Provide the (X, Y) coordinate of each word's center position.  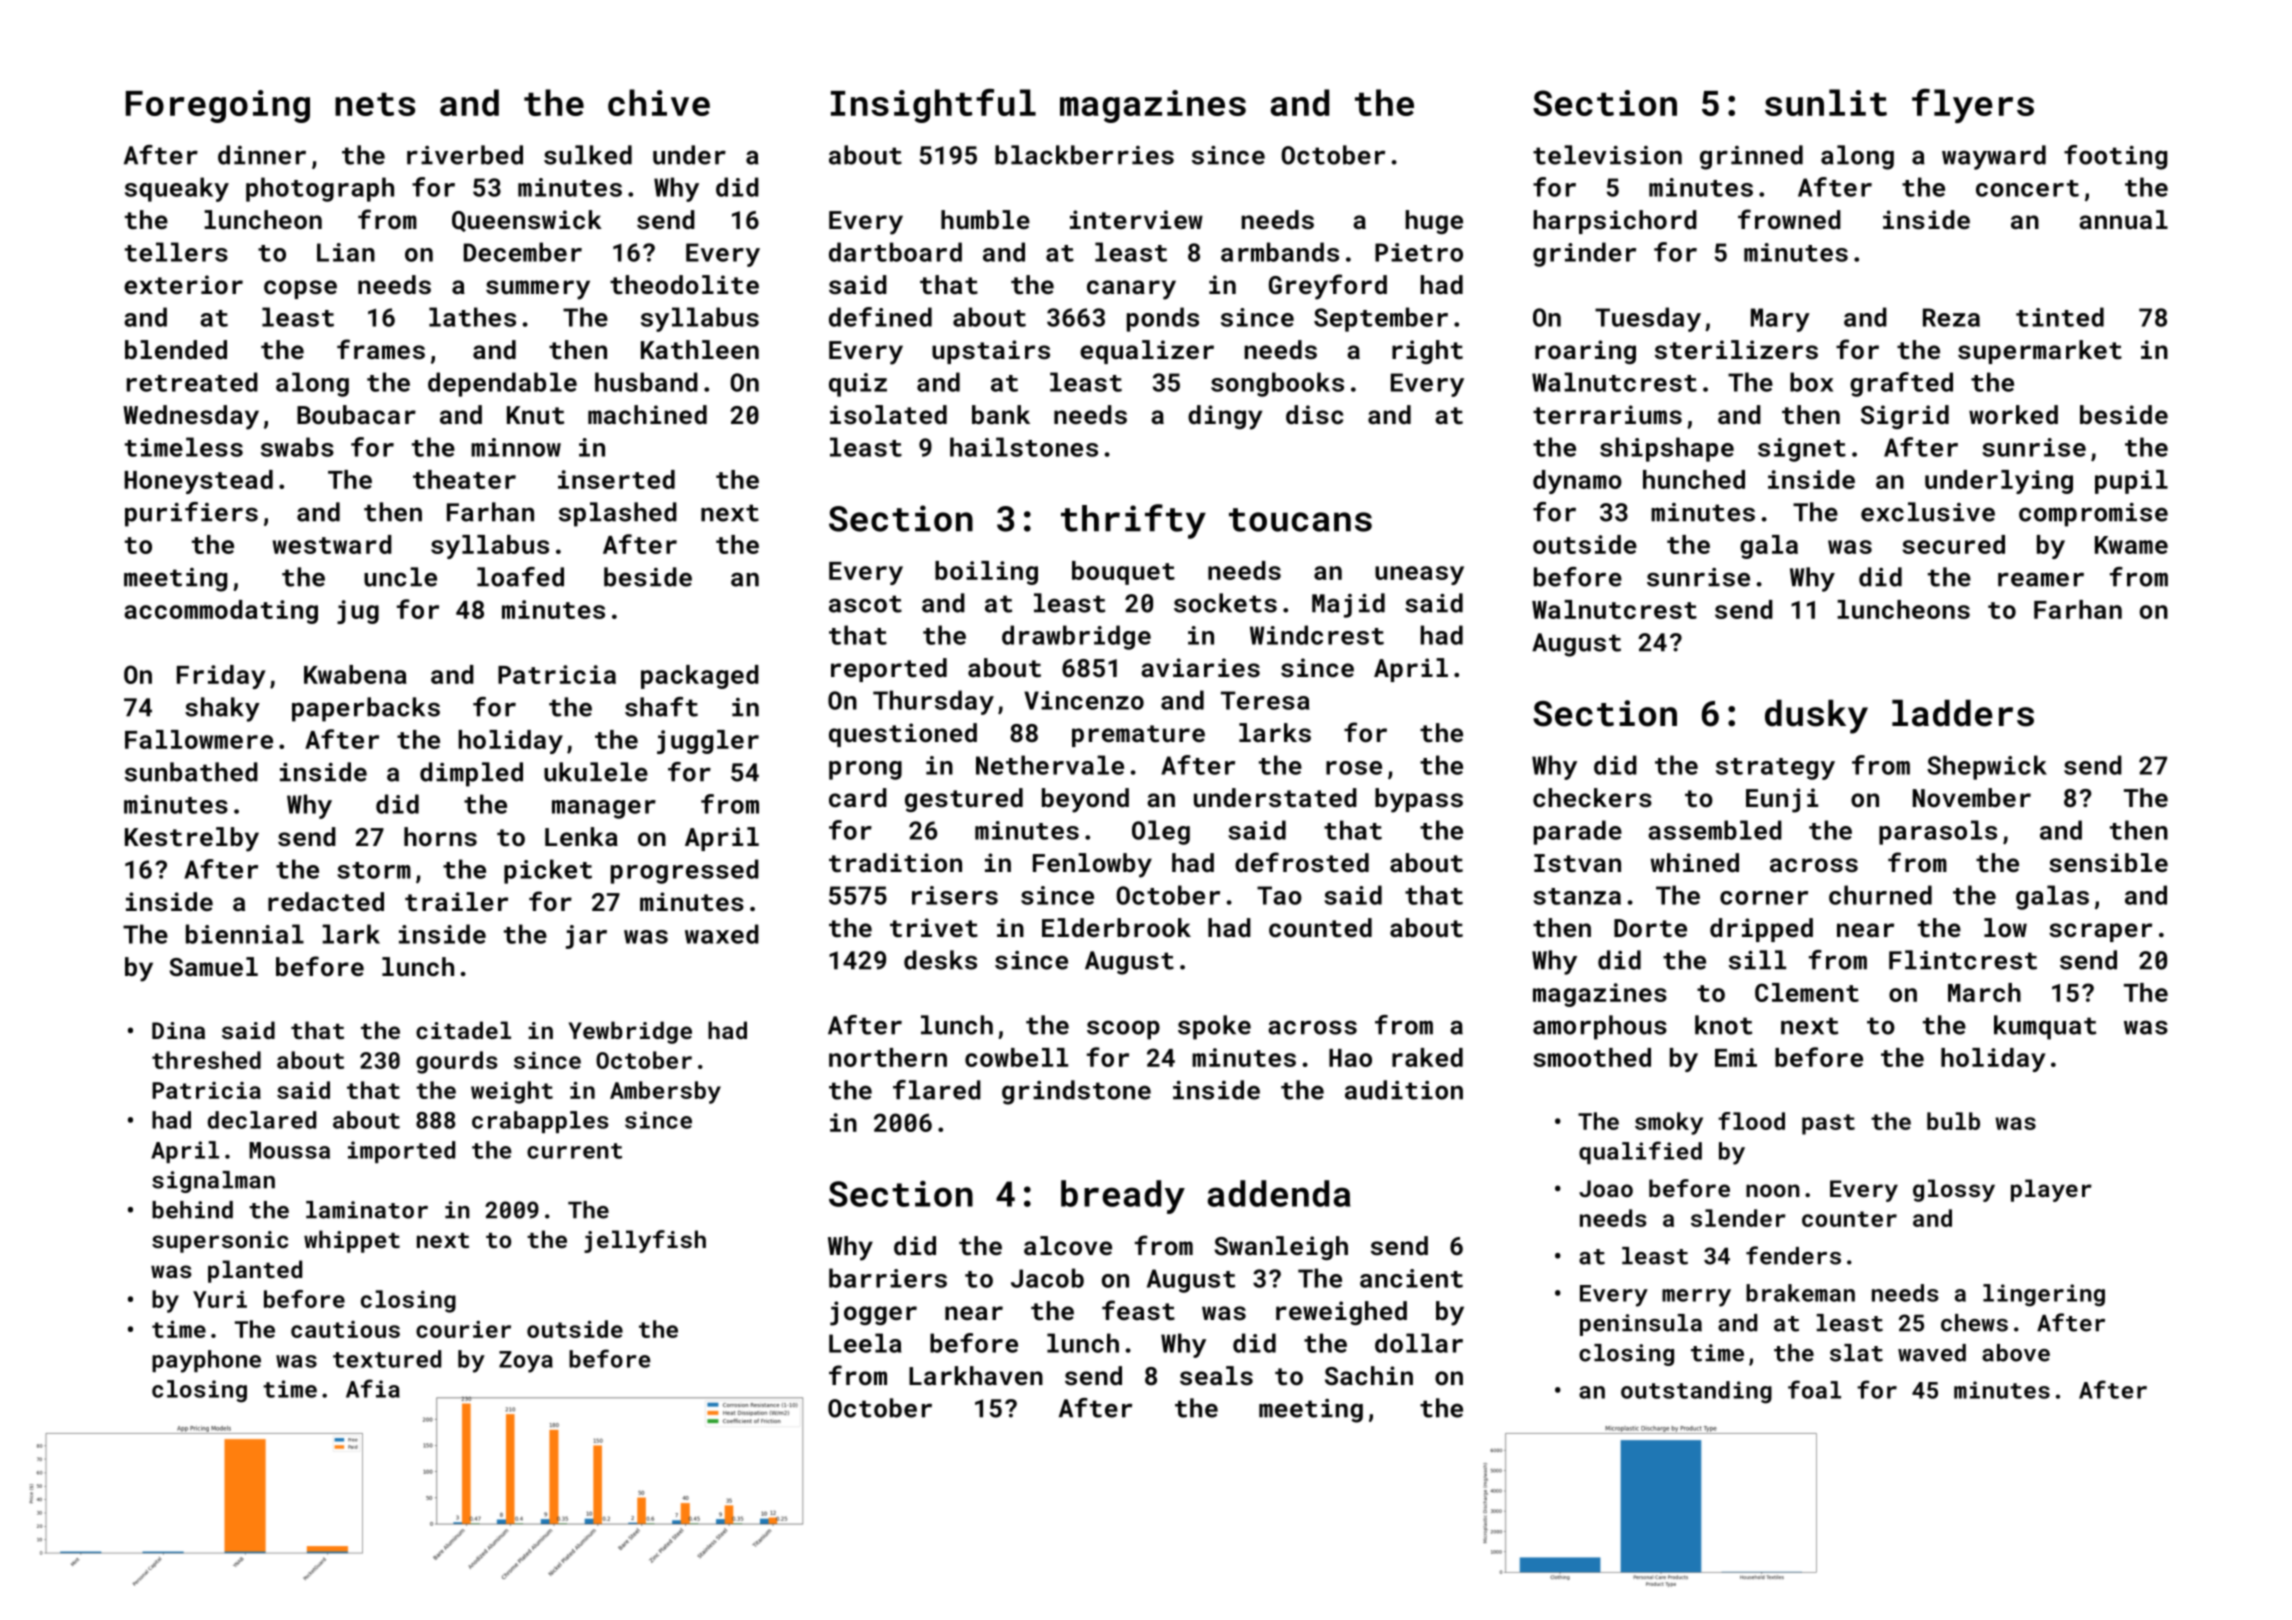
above (2016, 1353)
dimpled (471, 774)
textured (387, 1359)
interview (1136, 219)
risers (955, 895)
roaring (1585, 352)
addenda (1279, 1193)
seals (1216, 1375)
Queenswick (527, 221)
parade (1578, 832)
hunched (1694, 479)
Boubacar (356, 414)
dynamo (1577, 482)
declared (262, 1120)
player (2051, 1190)
